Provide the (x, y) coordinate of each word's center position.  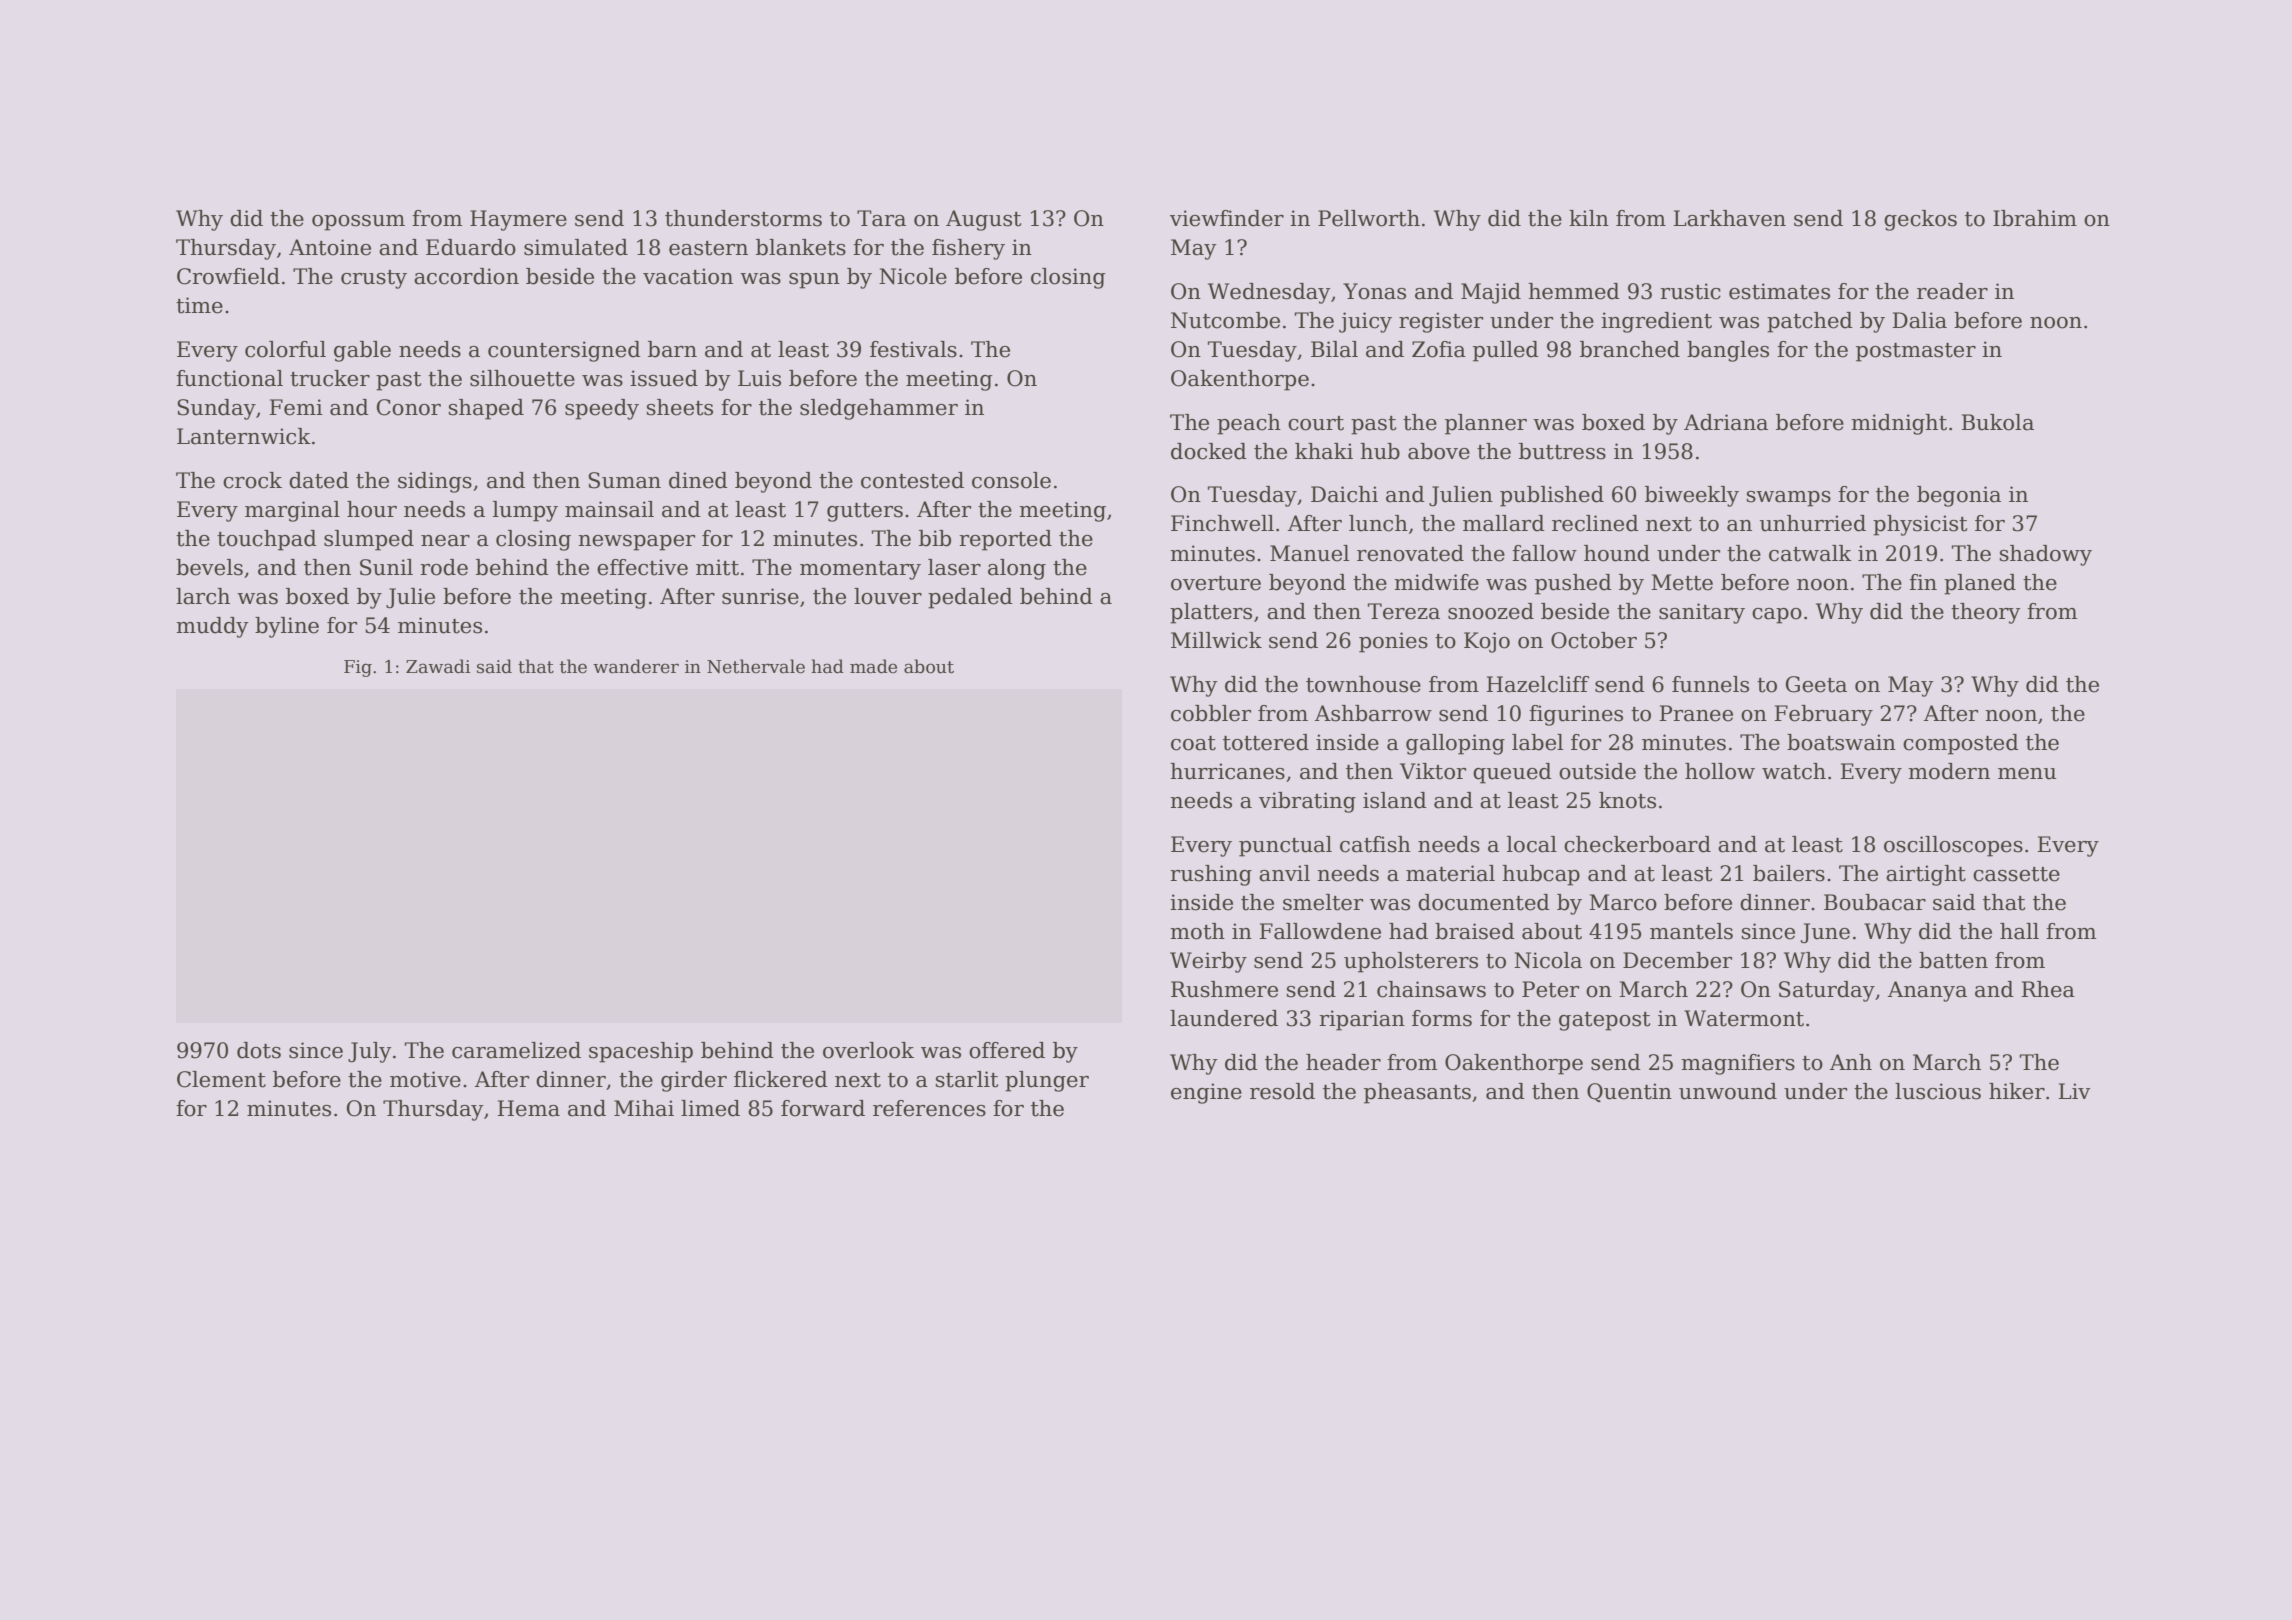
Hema (528, 1108)
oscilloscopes (1953, 846)
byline (287, 627)
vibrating (1307, 802)
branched (1630, 349)
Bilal (1334, 349)
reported (1005, 540)
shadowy (2046, 555)
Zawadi (438, 666)
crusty (374, 279)
